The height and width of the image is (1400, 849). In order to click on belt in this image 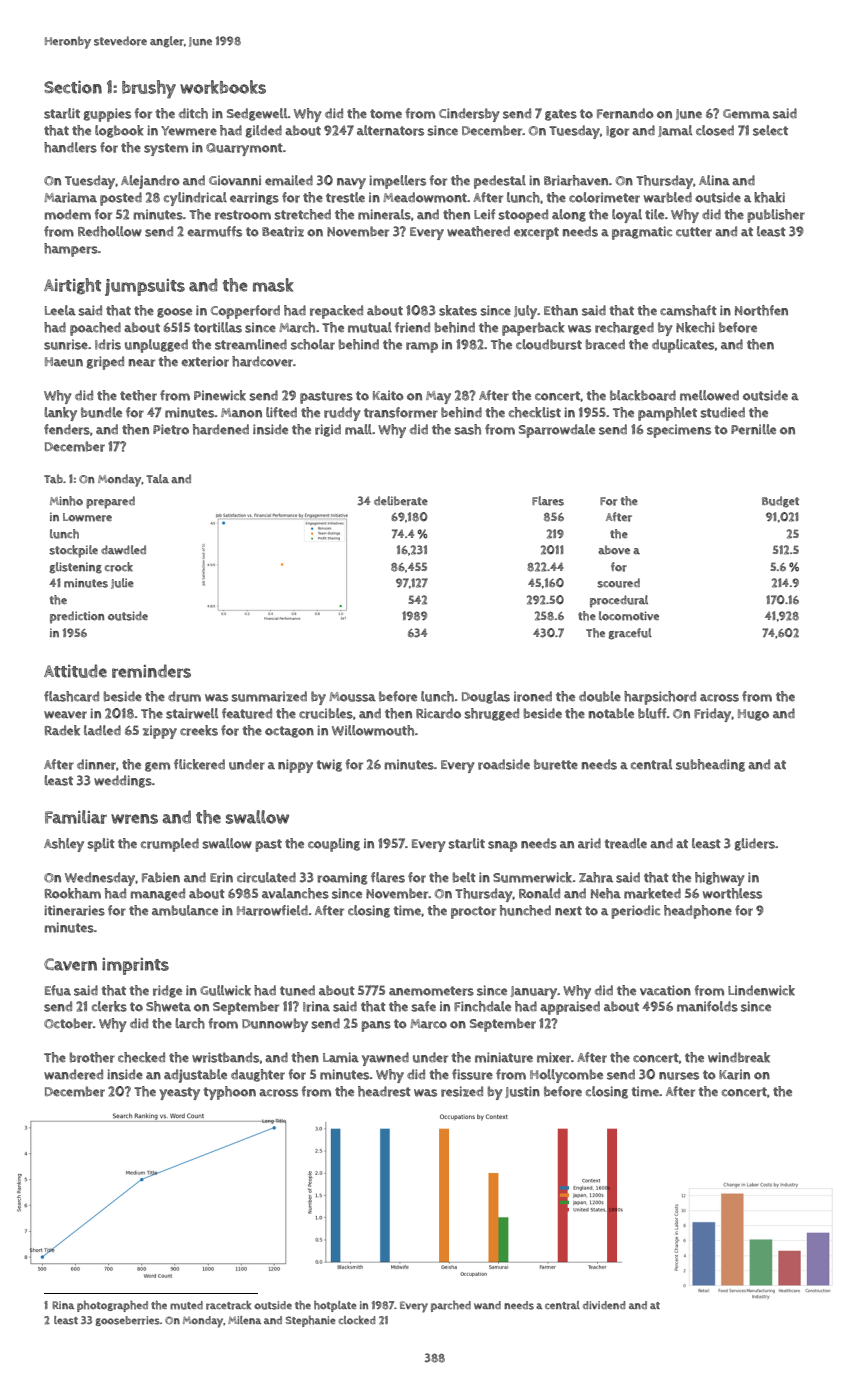, I will do `click(464, 877)`.
